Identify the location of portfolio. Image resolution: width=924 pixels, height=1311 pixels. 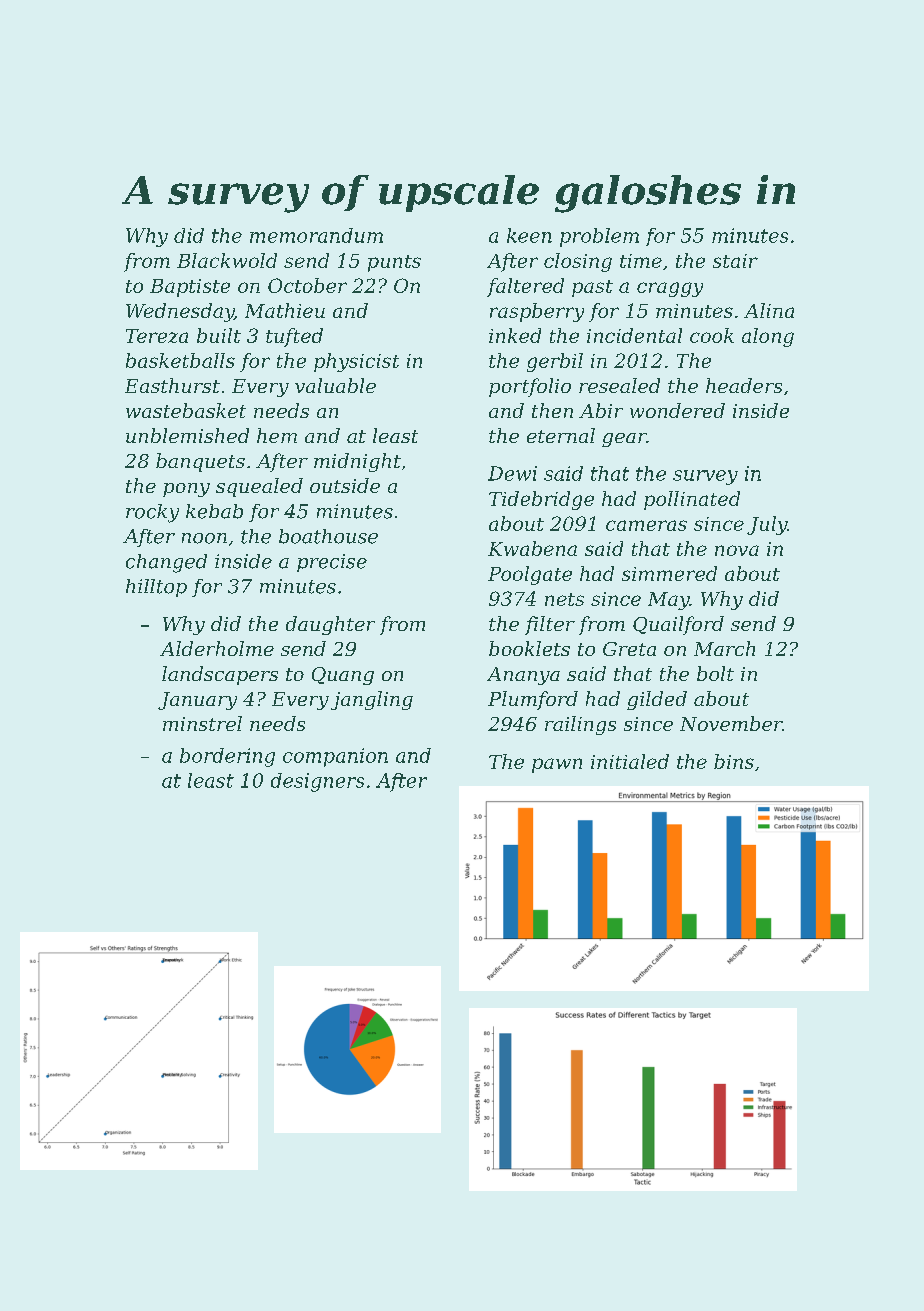
(530, 387).
